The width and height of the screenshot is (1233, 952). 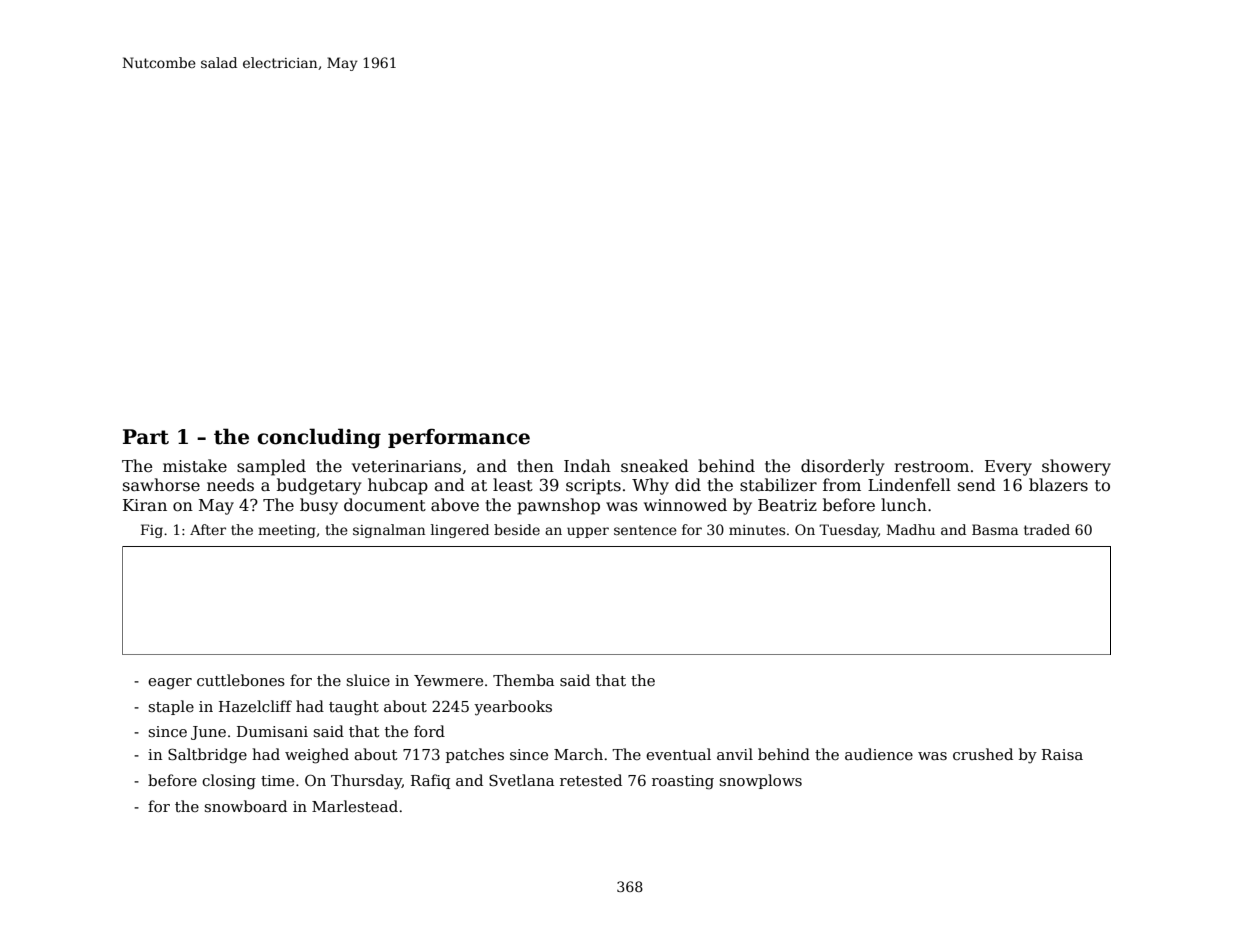 I want to click on restroom, so click(x=931, y=466).
